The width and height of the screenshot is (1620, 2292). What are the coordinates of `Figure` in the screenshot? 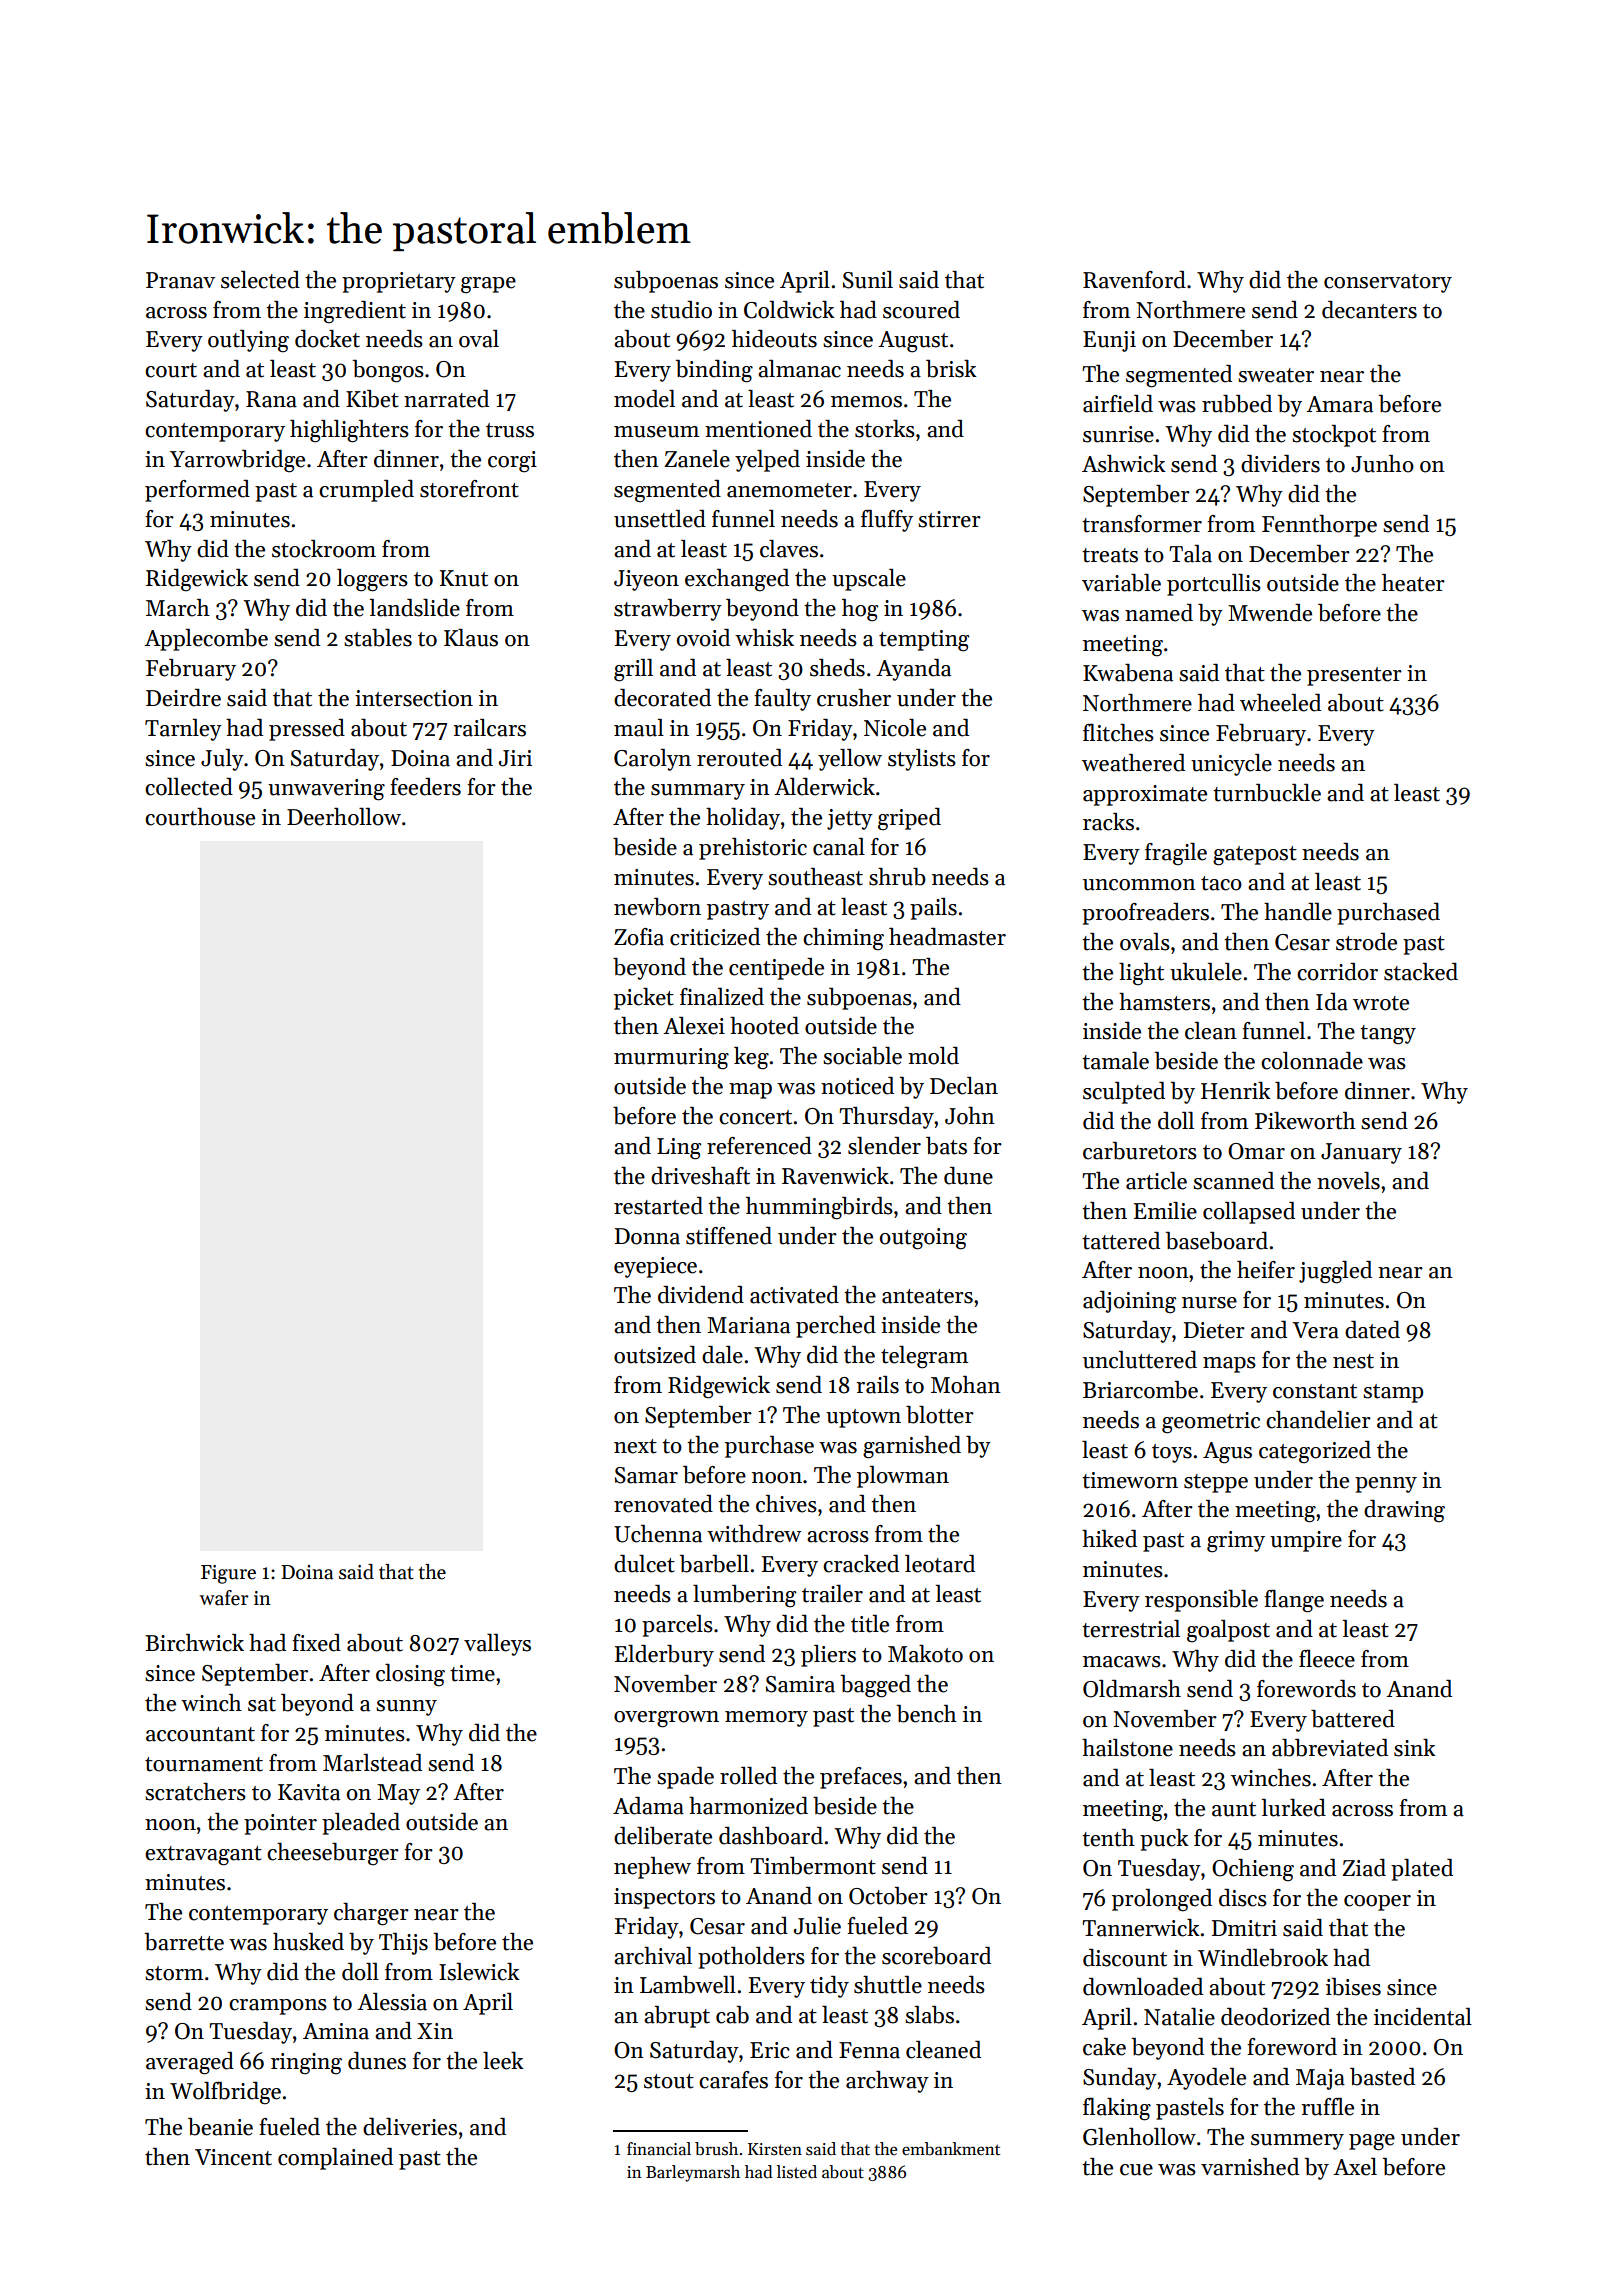 It's located at (228, 1574).
